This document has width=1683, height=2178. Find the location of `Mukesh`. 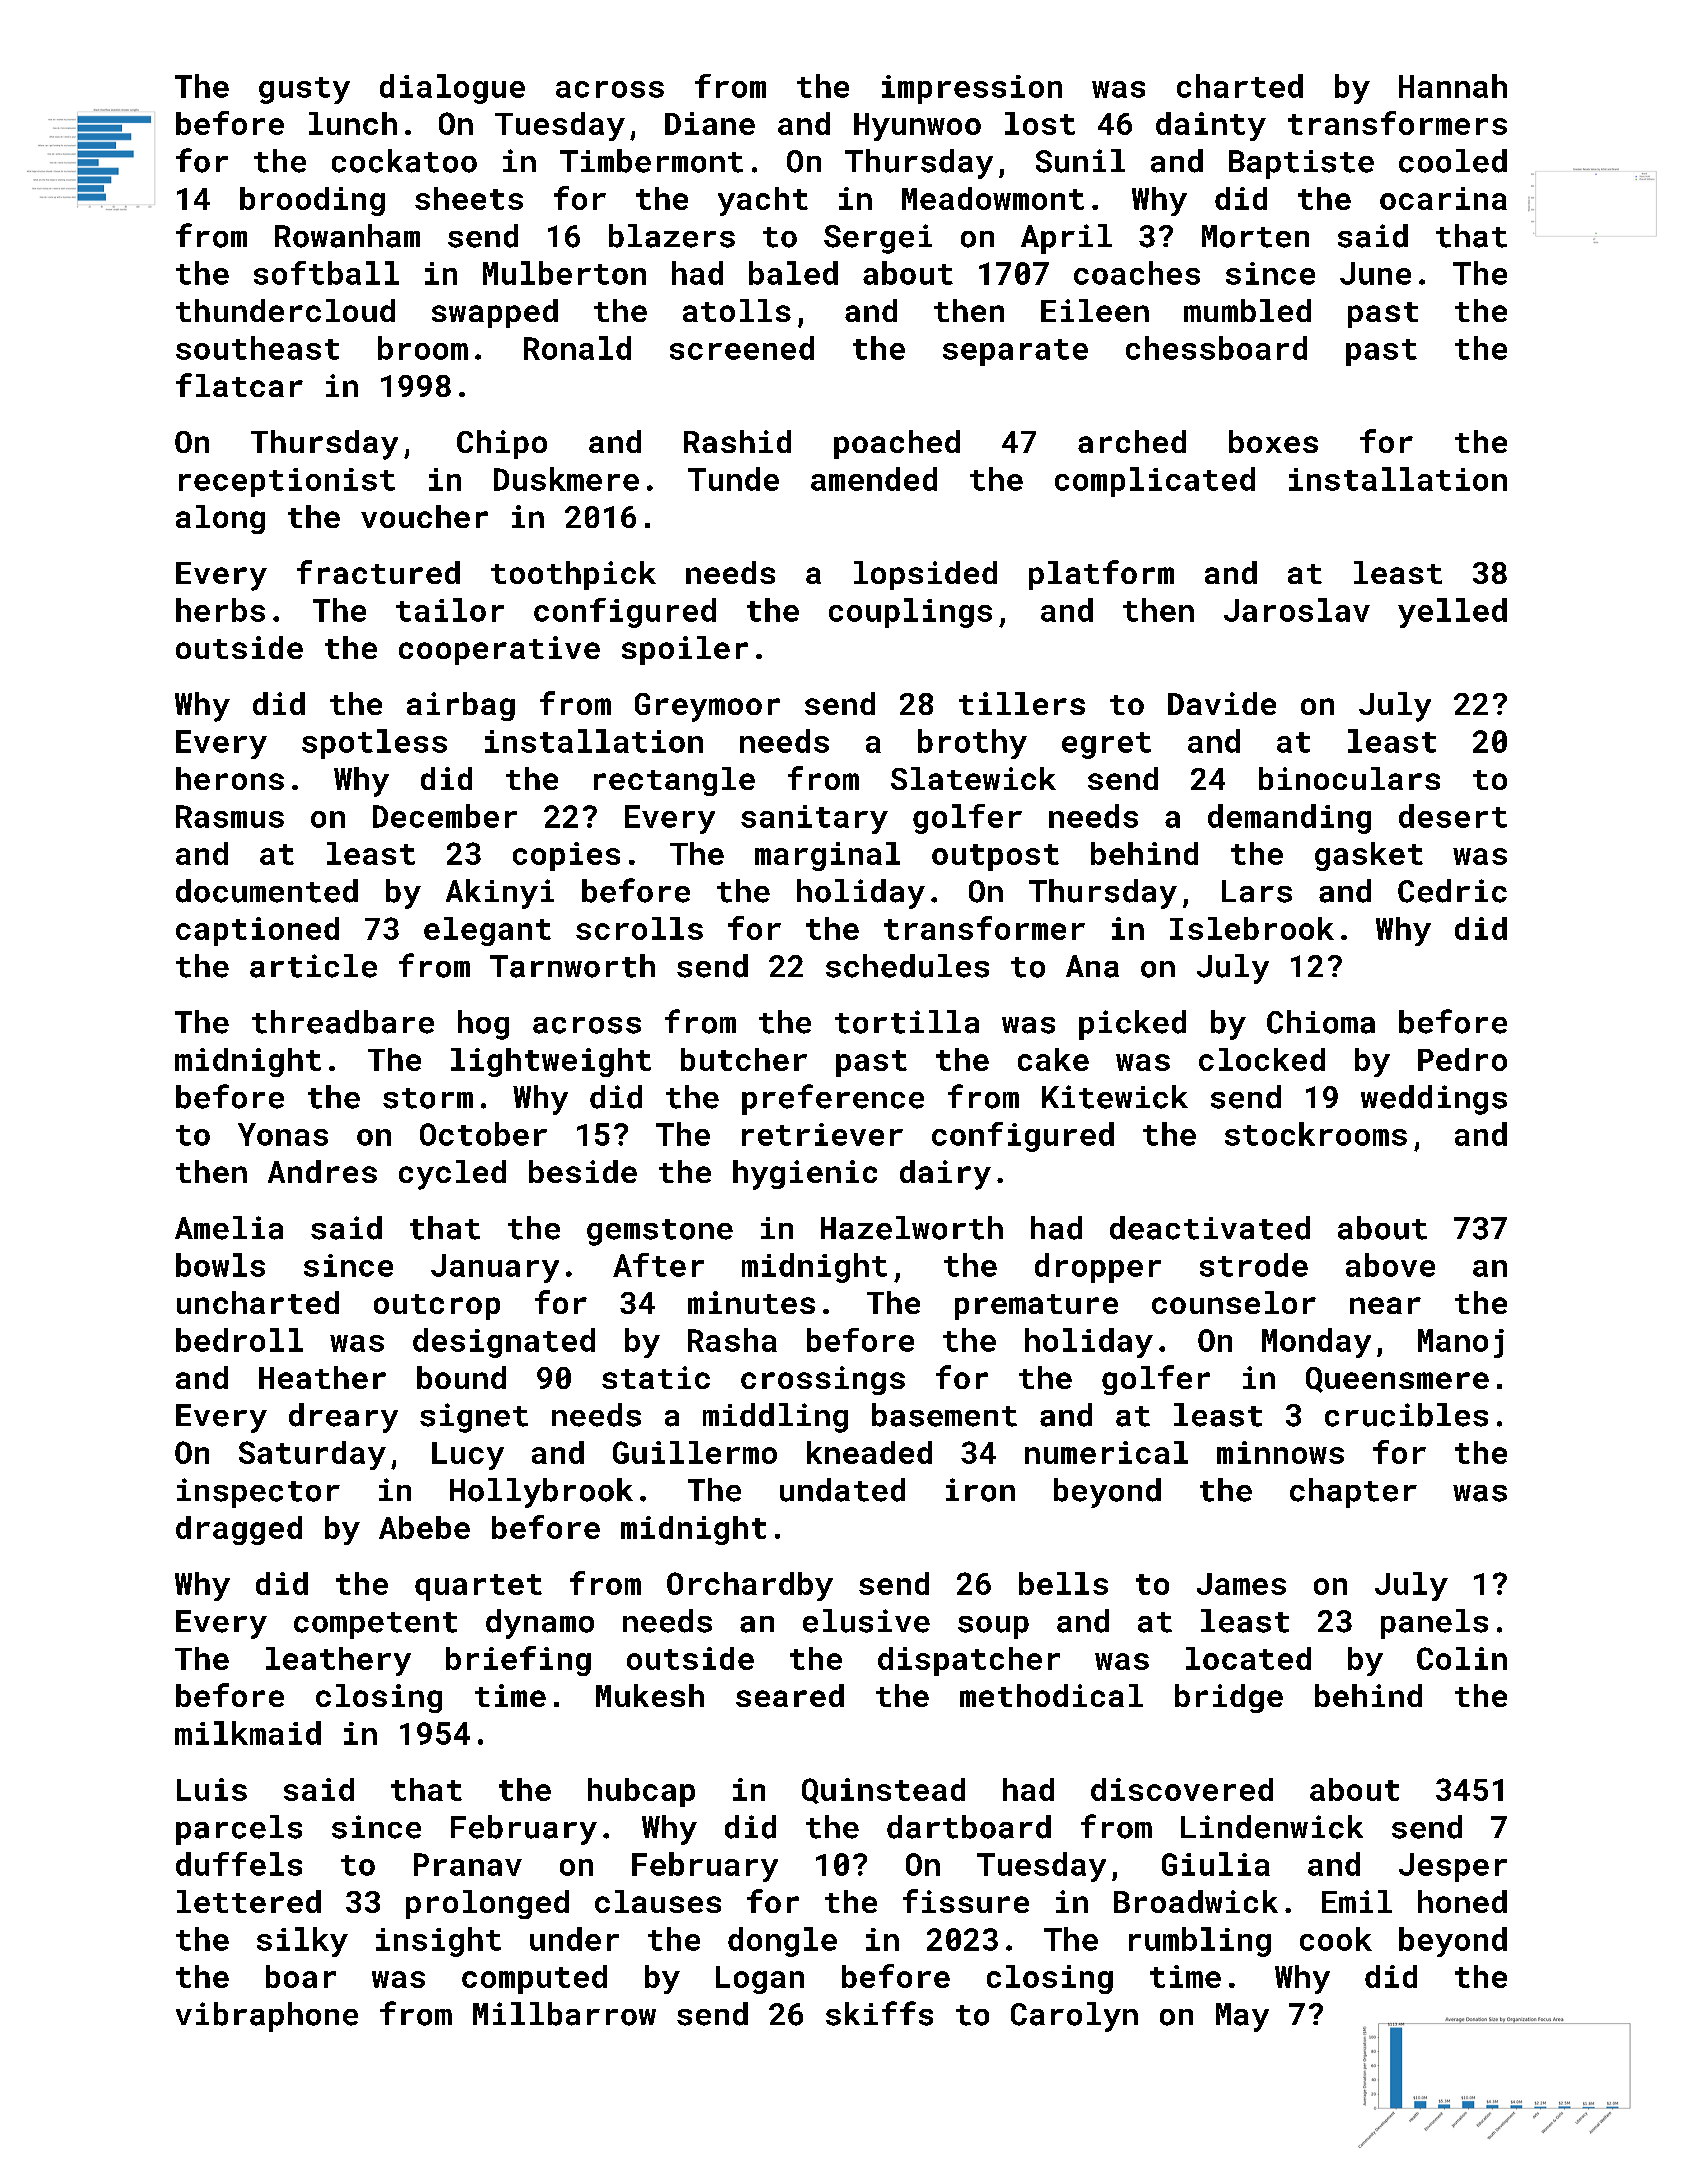

Mukesh is located at coordinates (650, 1695).
